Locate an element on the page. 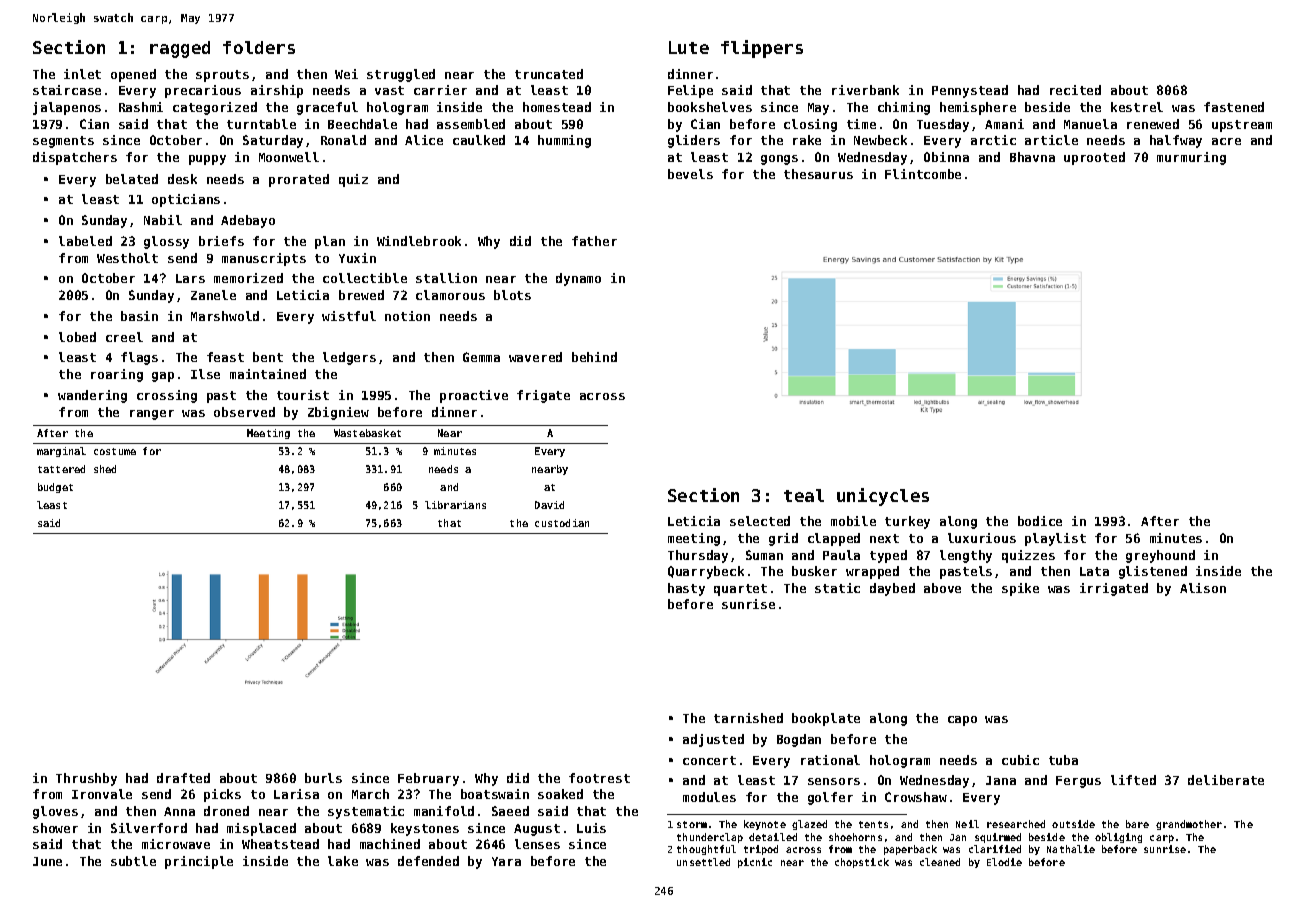 The image size is (1308, 924). Pennystead is located at coordinates (970, 91).
